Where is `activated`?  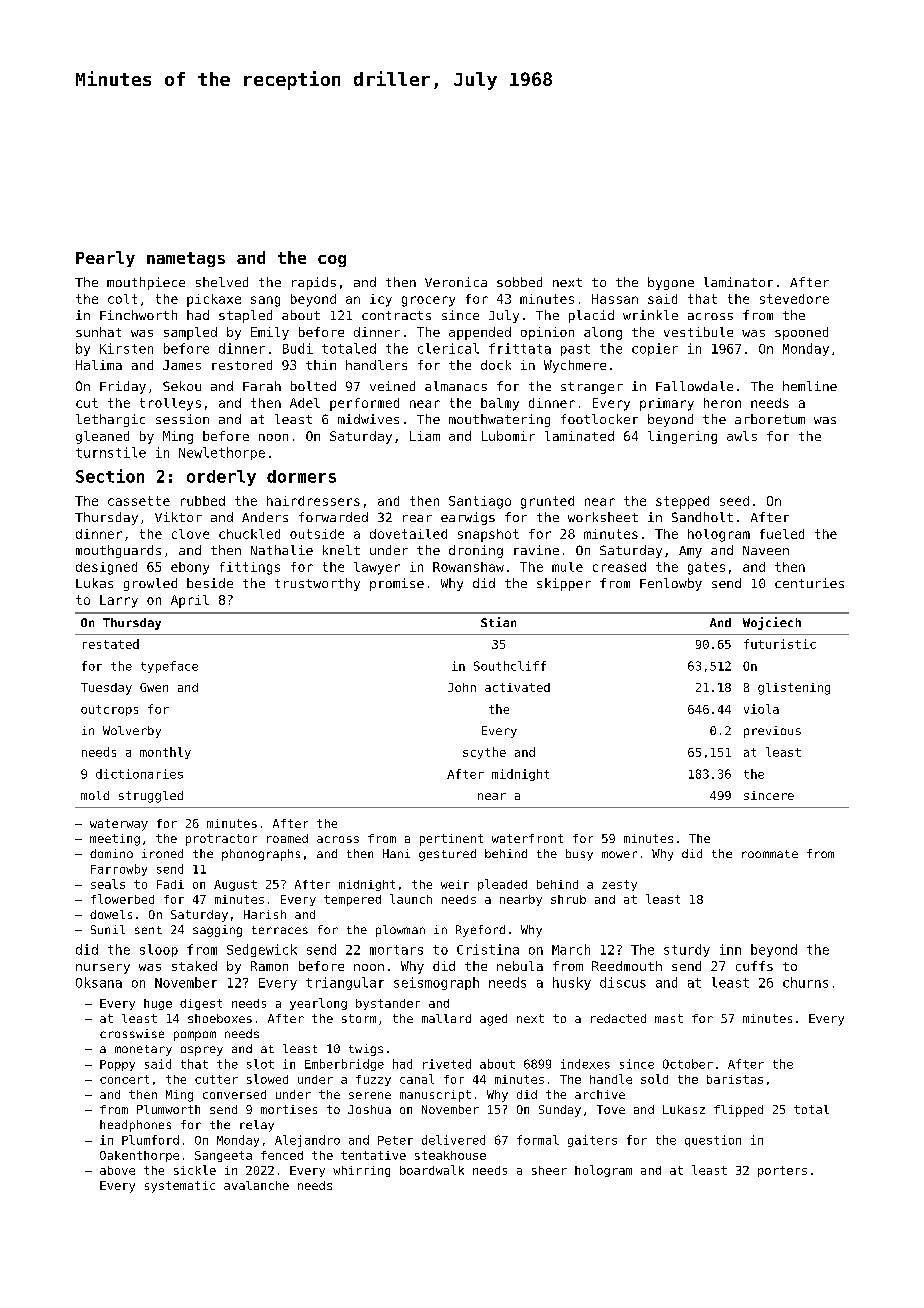 activated is located at coordinates (517, 687).
